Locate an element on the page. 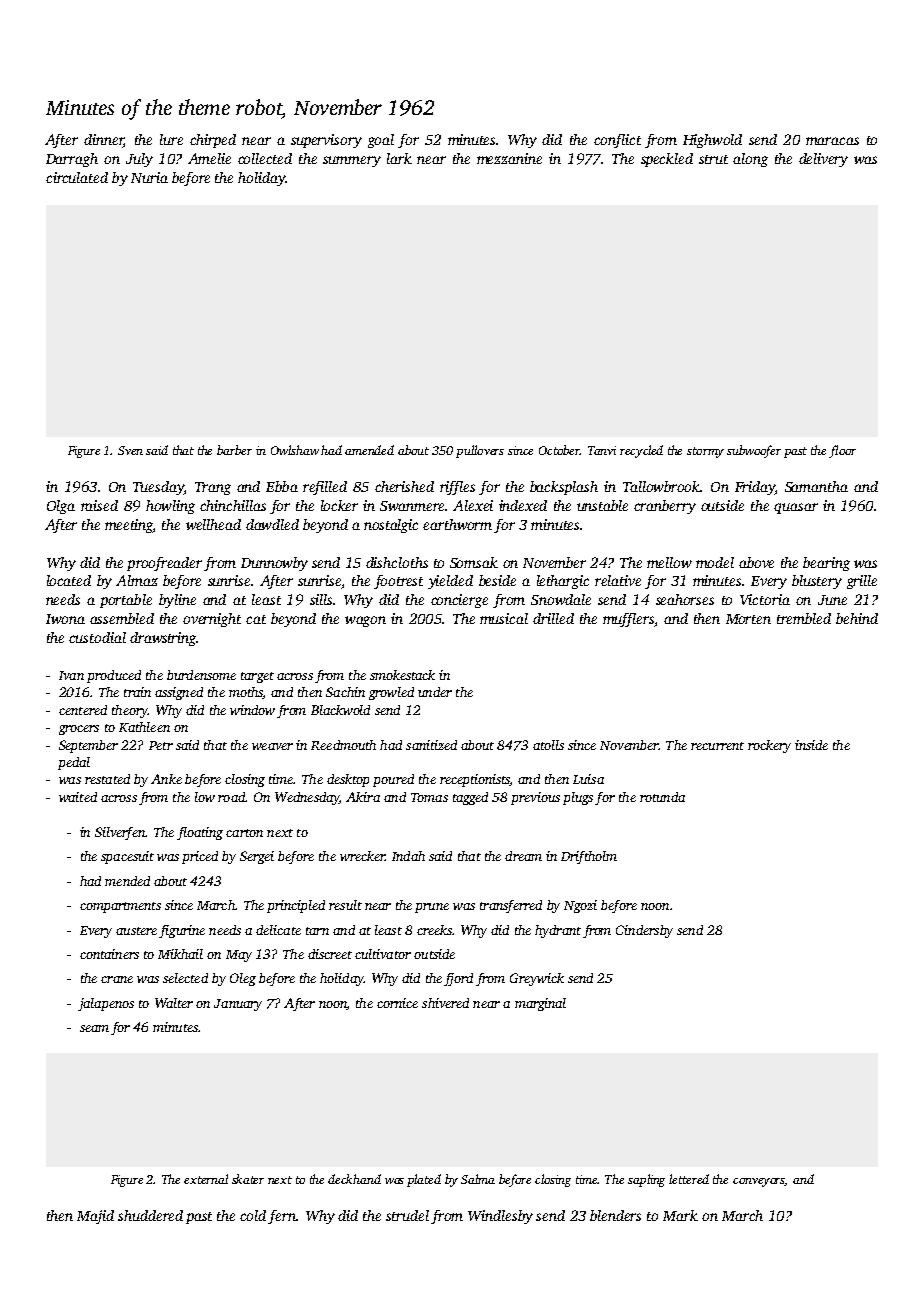 This document has width=924, height=1308. inside is located at coordinates (811, 745).
